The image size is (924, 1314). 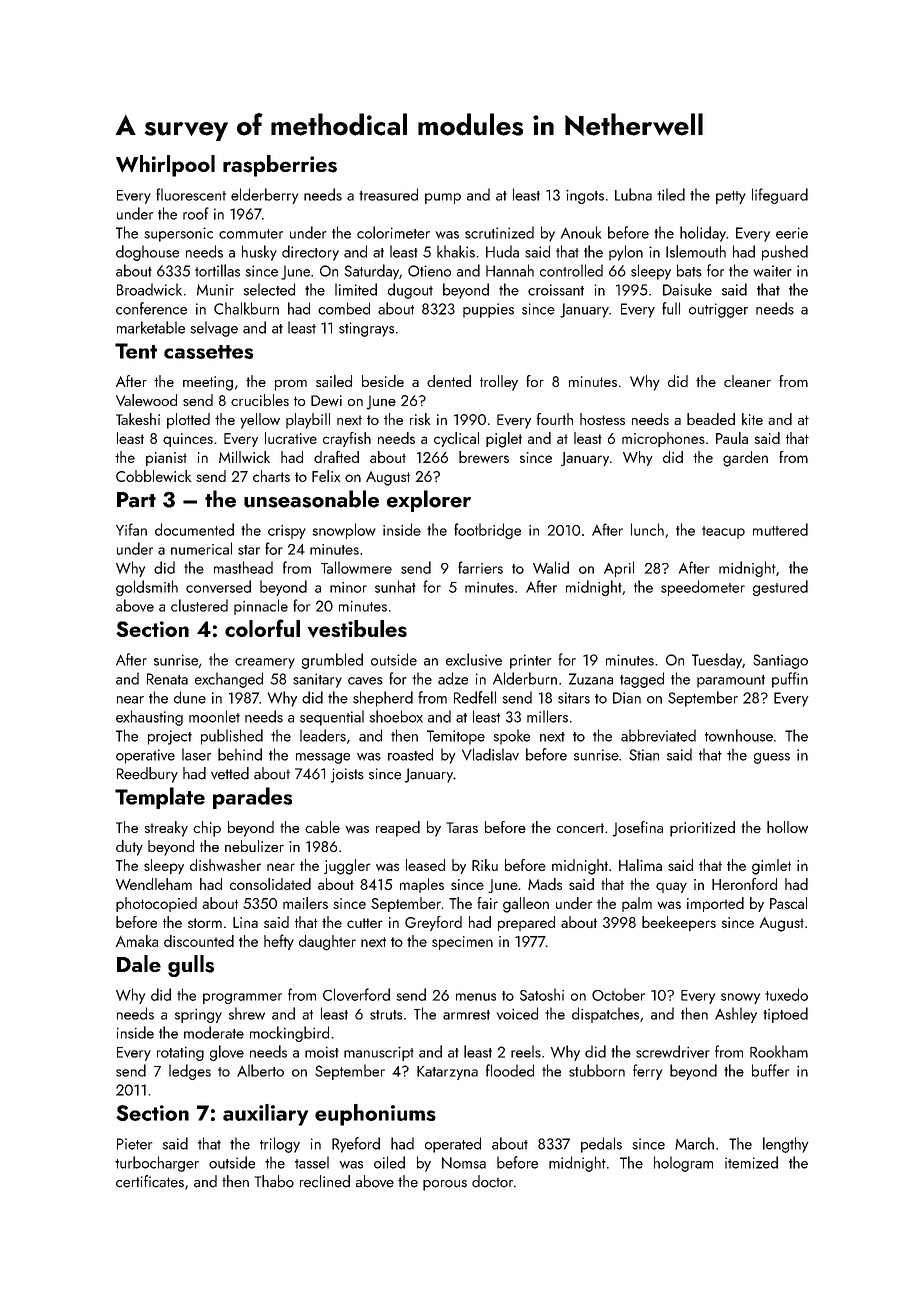 What do you see at coordinates (246, 308) in the screenshot?
I see `Chalkburn` at bounding box center [246, 308].
